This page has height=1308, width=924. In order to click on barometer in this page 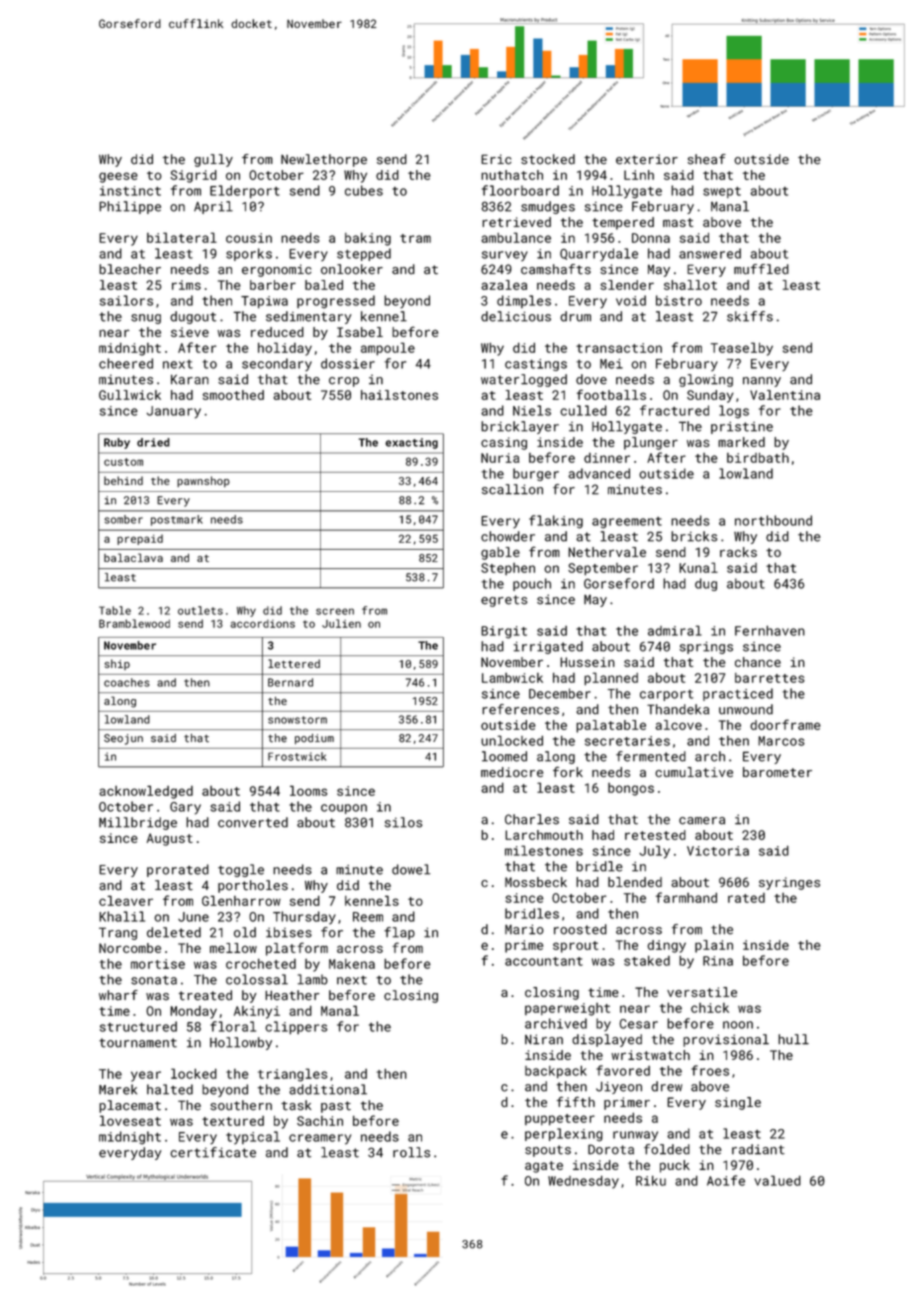, I will do `click(777, 772)`.
